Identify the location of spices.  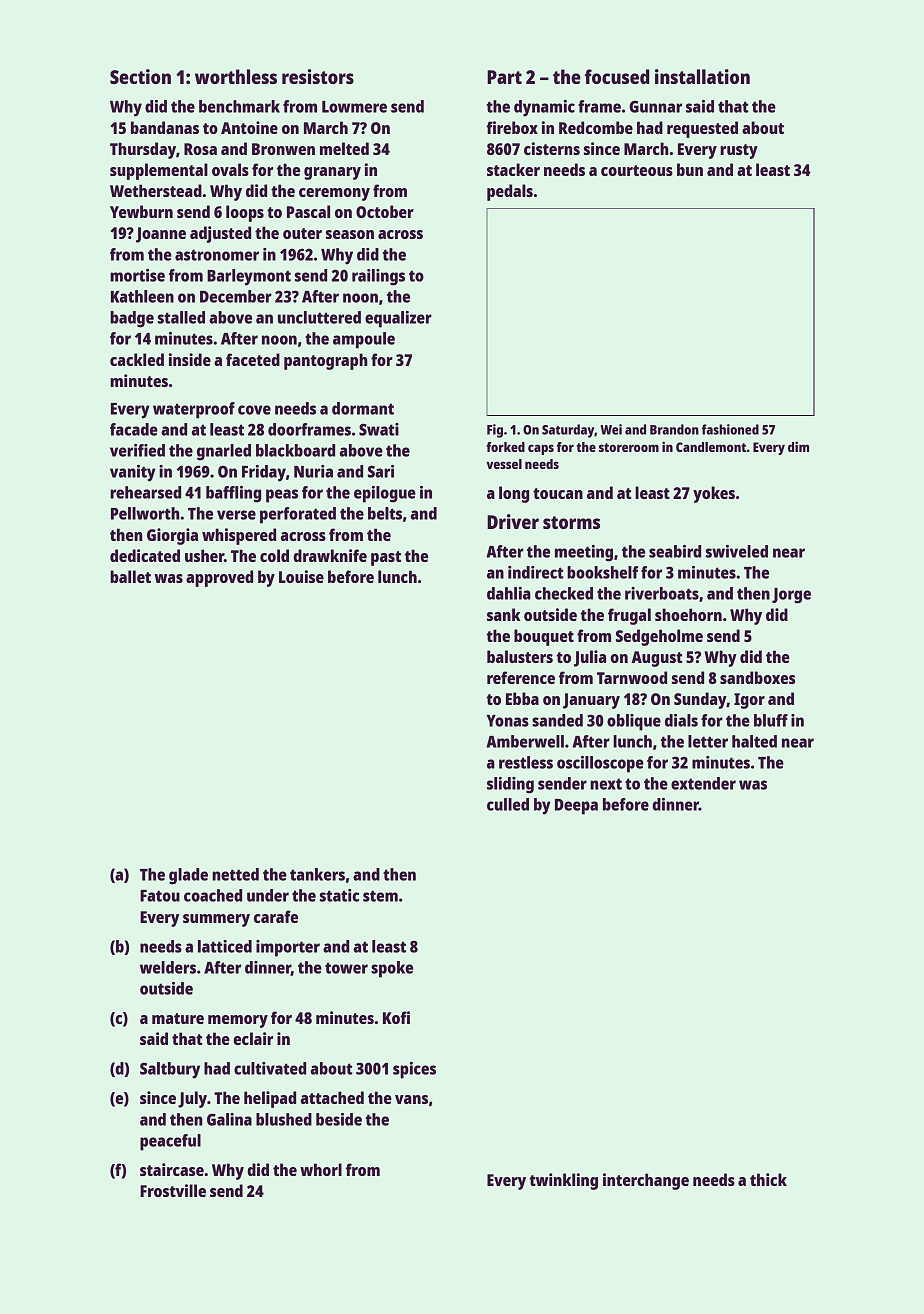
(414, 1070).
